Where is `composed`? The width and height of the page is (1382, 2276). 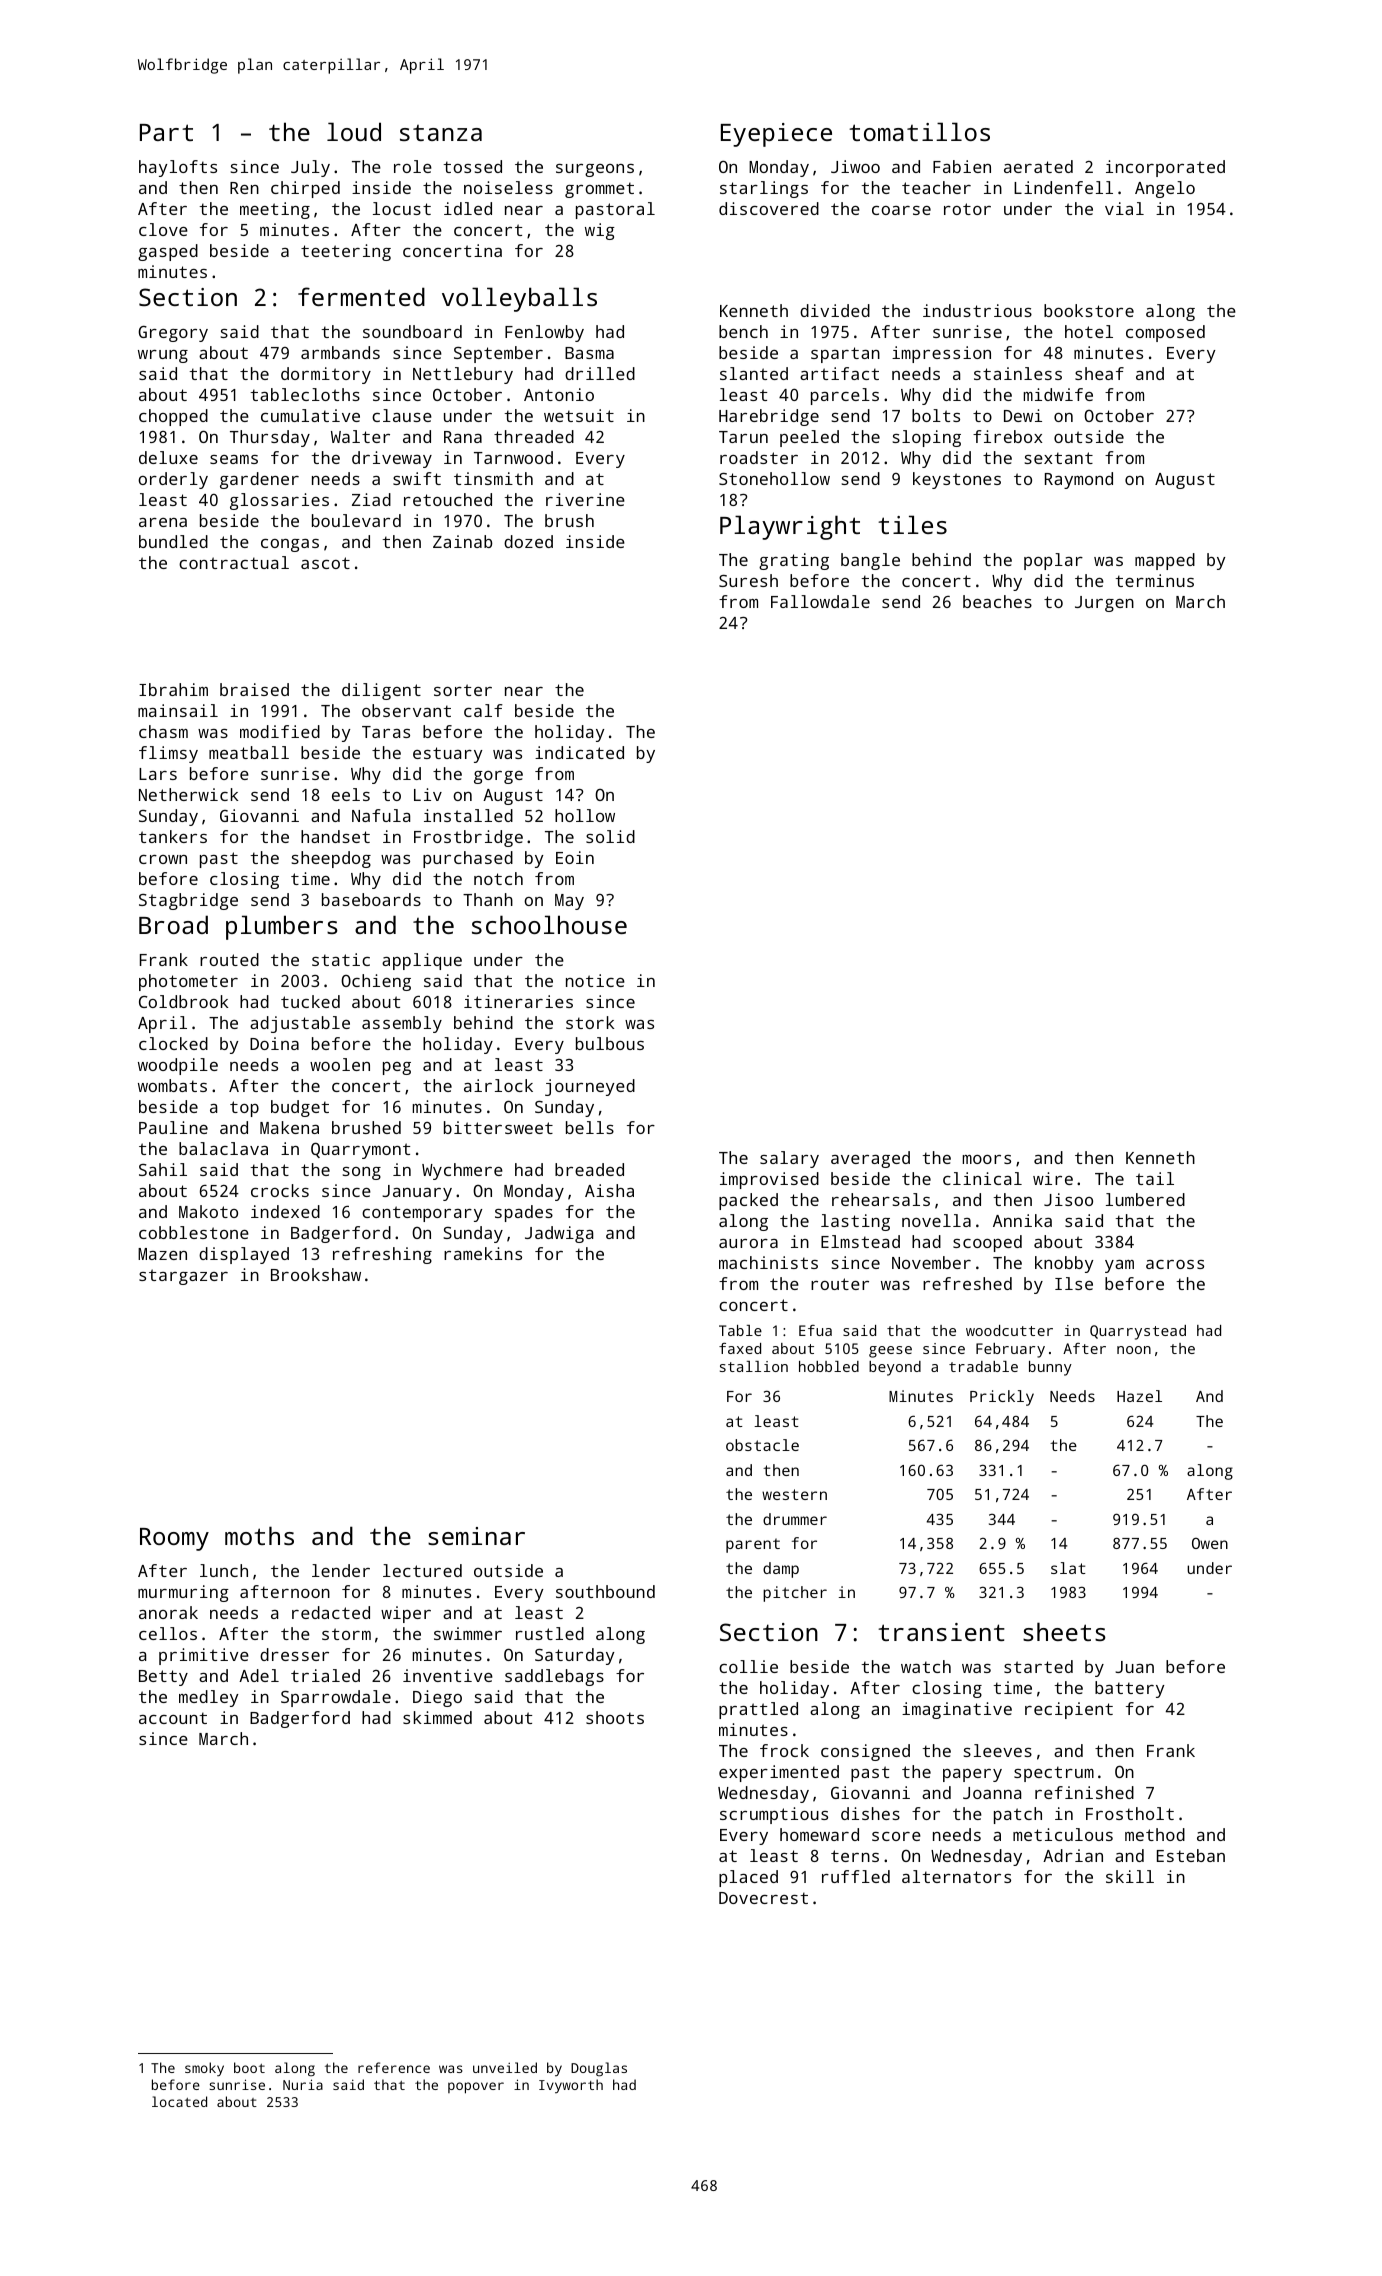 composed is located at coordinates (1165, 333).
